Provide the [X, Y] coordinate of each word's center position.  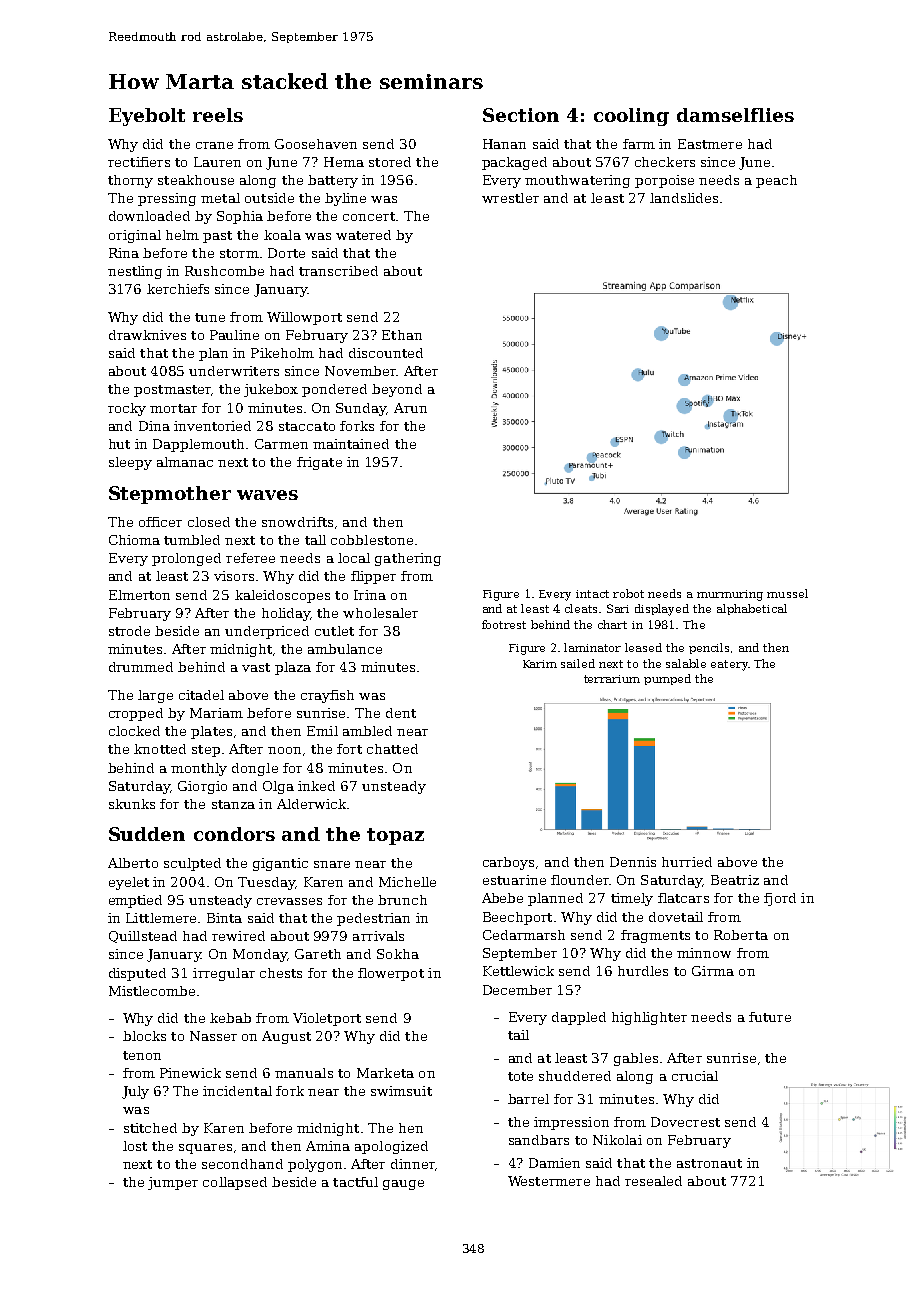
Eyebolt [147, 117]
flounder [580, 880]
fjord [780, 899]
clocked [134, 731]
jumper [173, 1183]
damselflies [735, 115]
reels [218, 115]
